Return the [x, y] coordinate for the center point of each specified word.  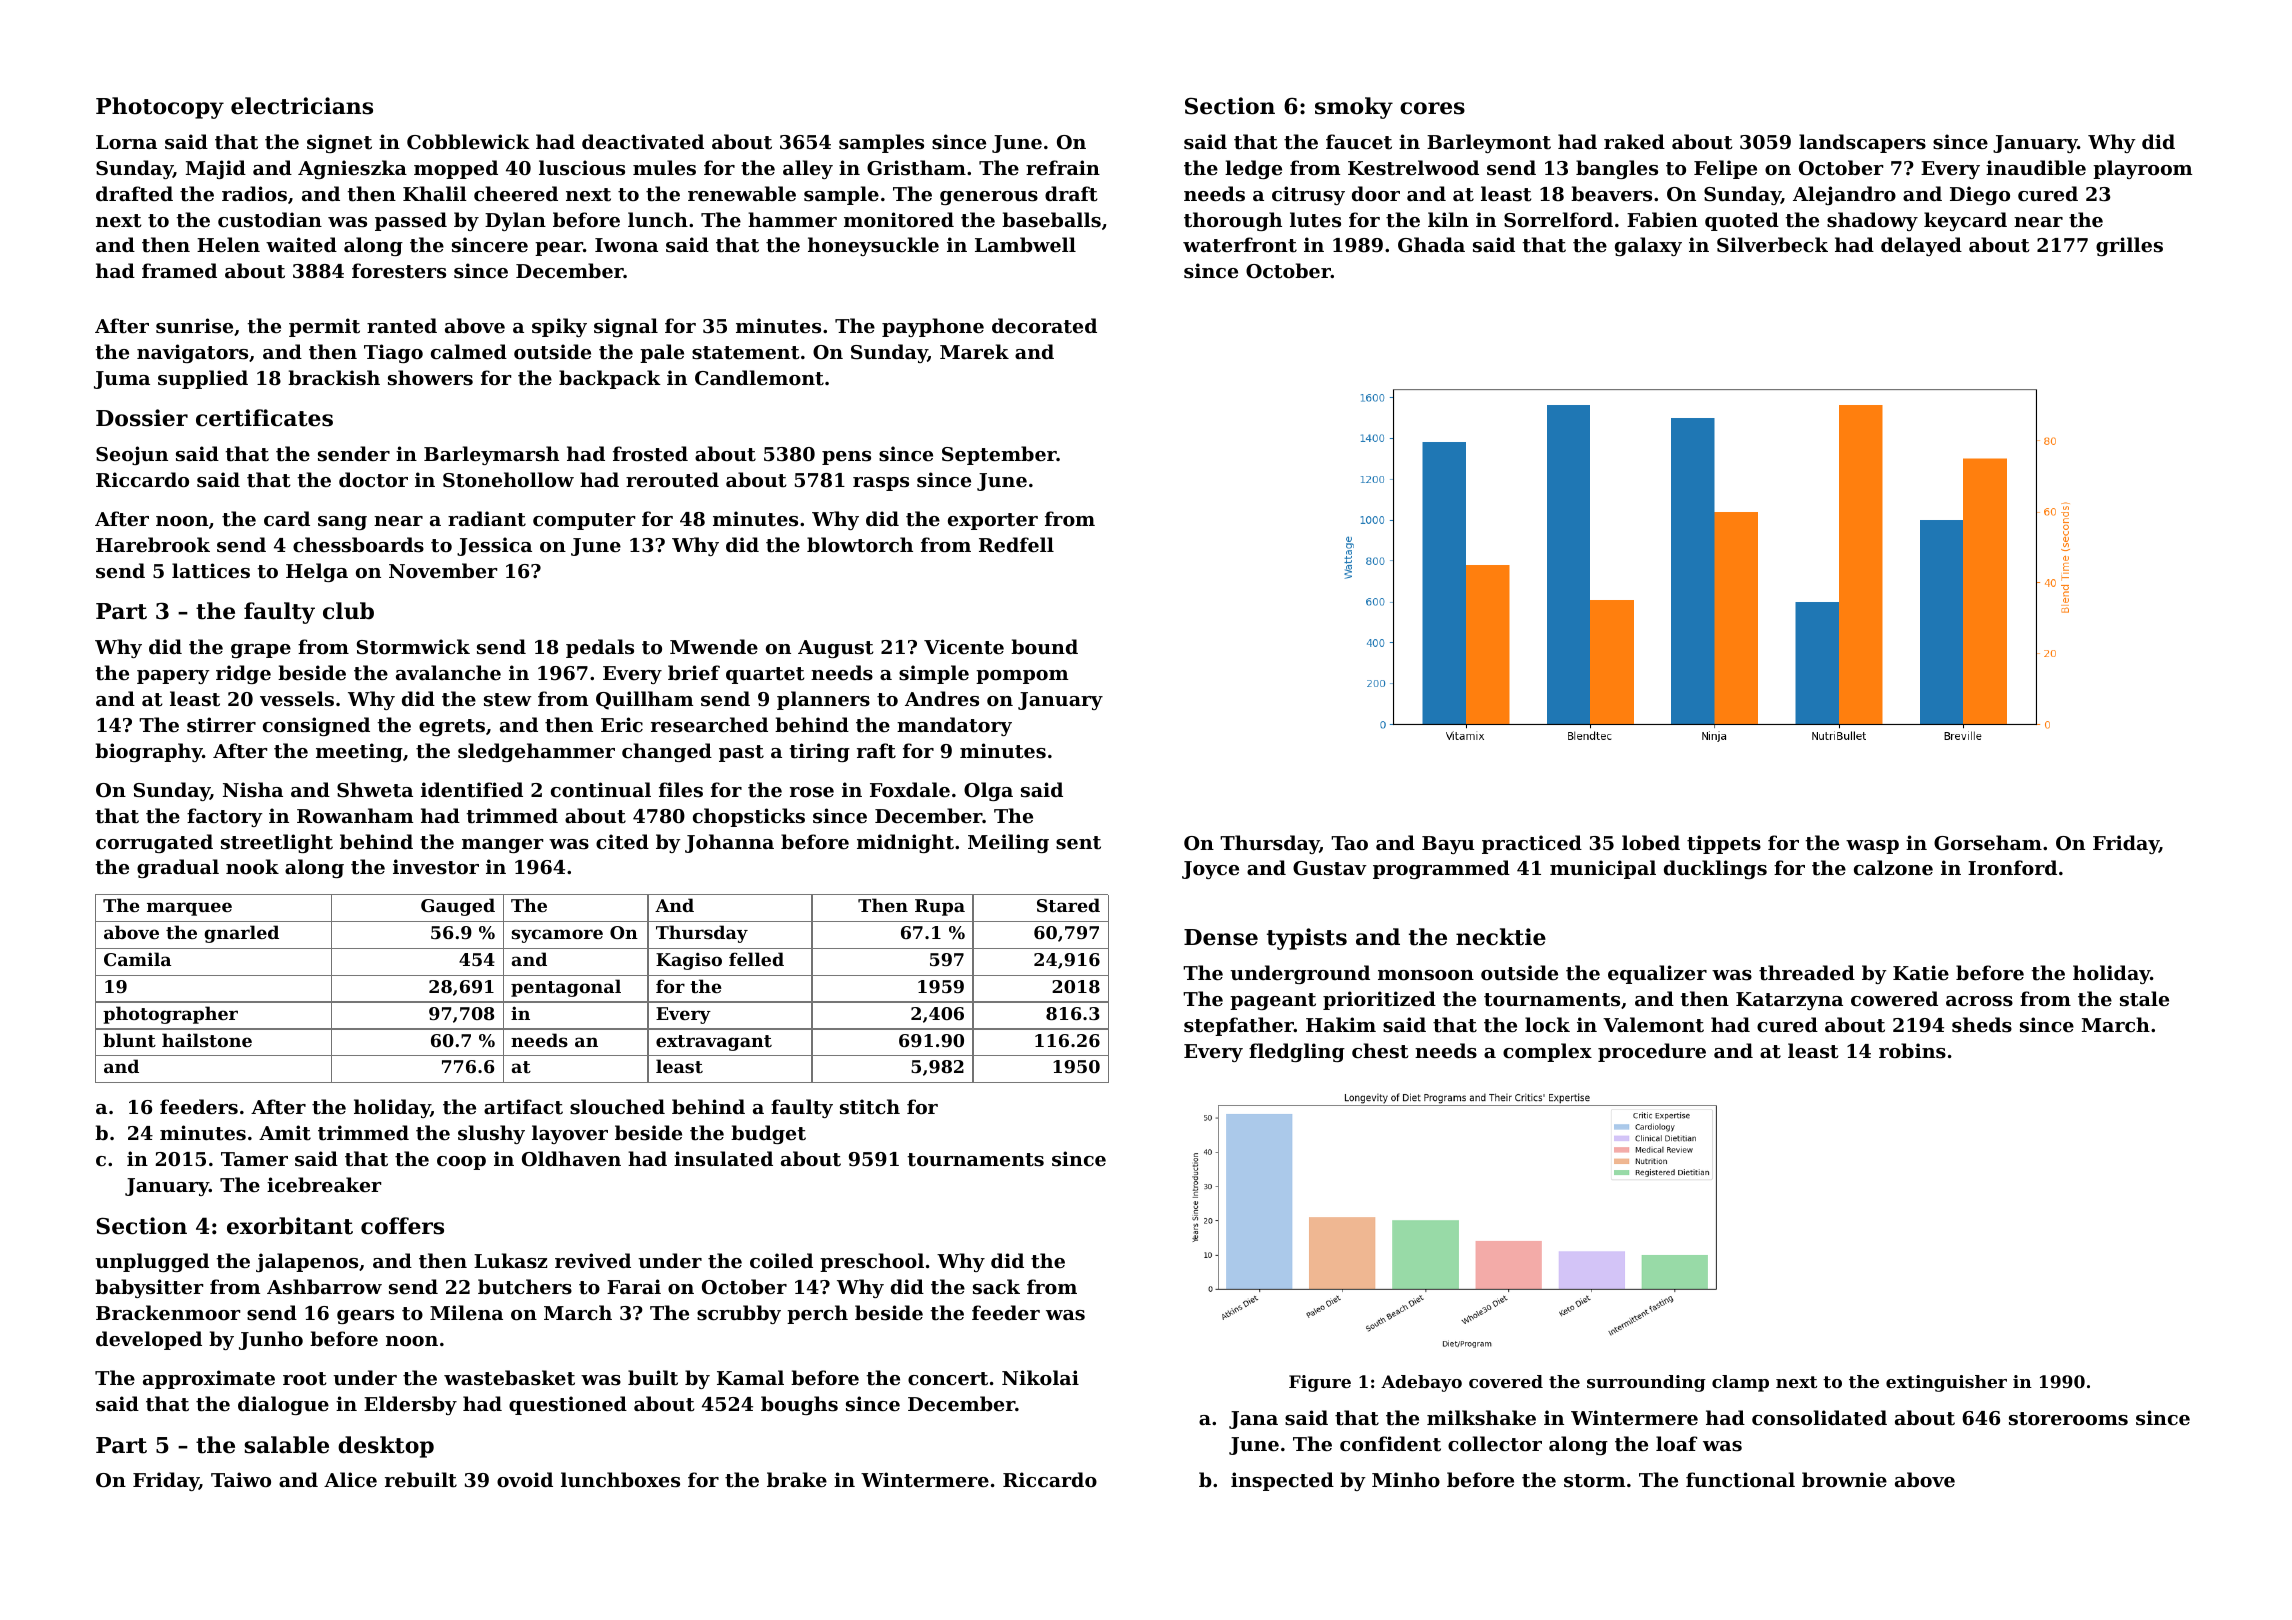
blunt [129, 1040]
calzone [1893, 867]
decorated [1044, 326]
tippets [1724, 844]
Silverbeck [1772, 244]
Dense [1221, 937]
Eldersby [410, 1405]
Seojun [132, 455]
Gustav [1330, 868]
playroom [2142, 169]
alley [808, 169]
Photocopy [160, 108]
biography [149, 752]
